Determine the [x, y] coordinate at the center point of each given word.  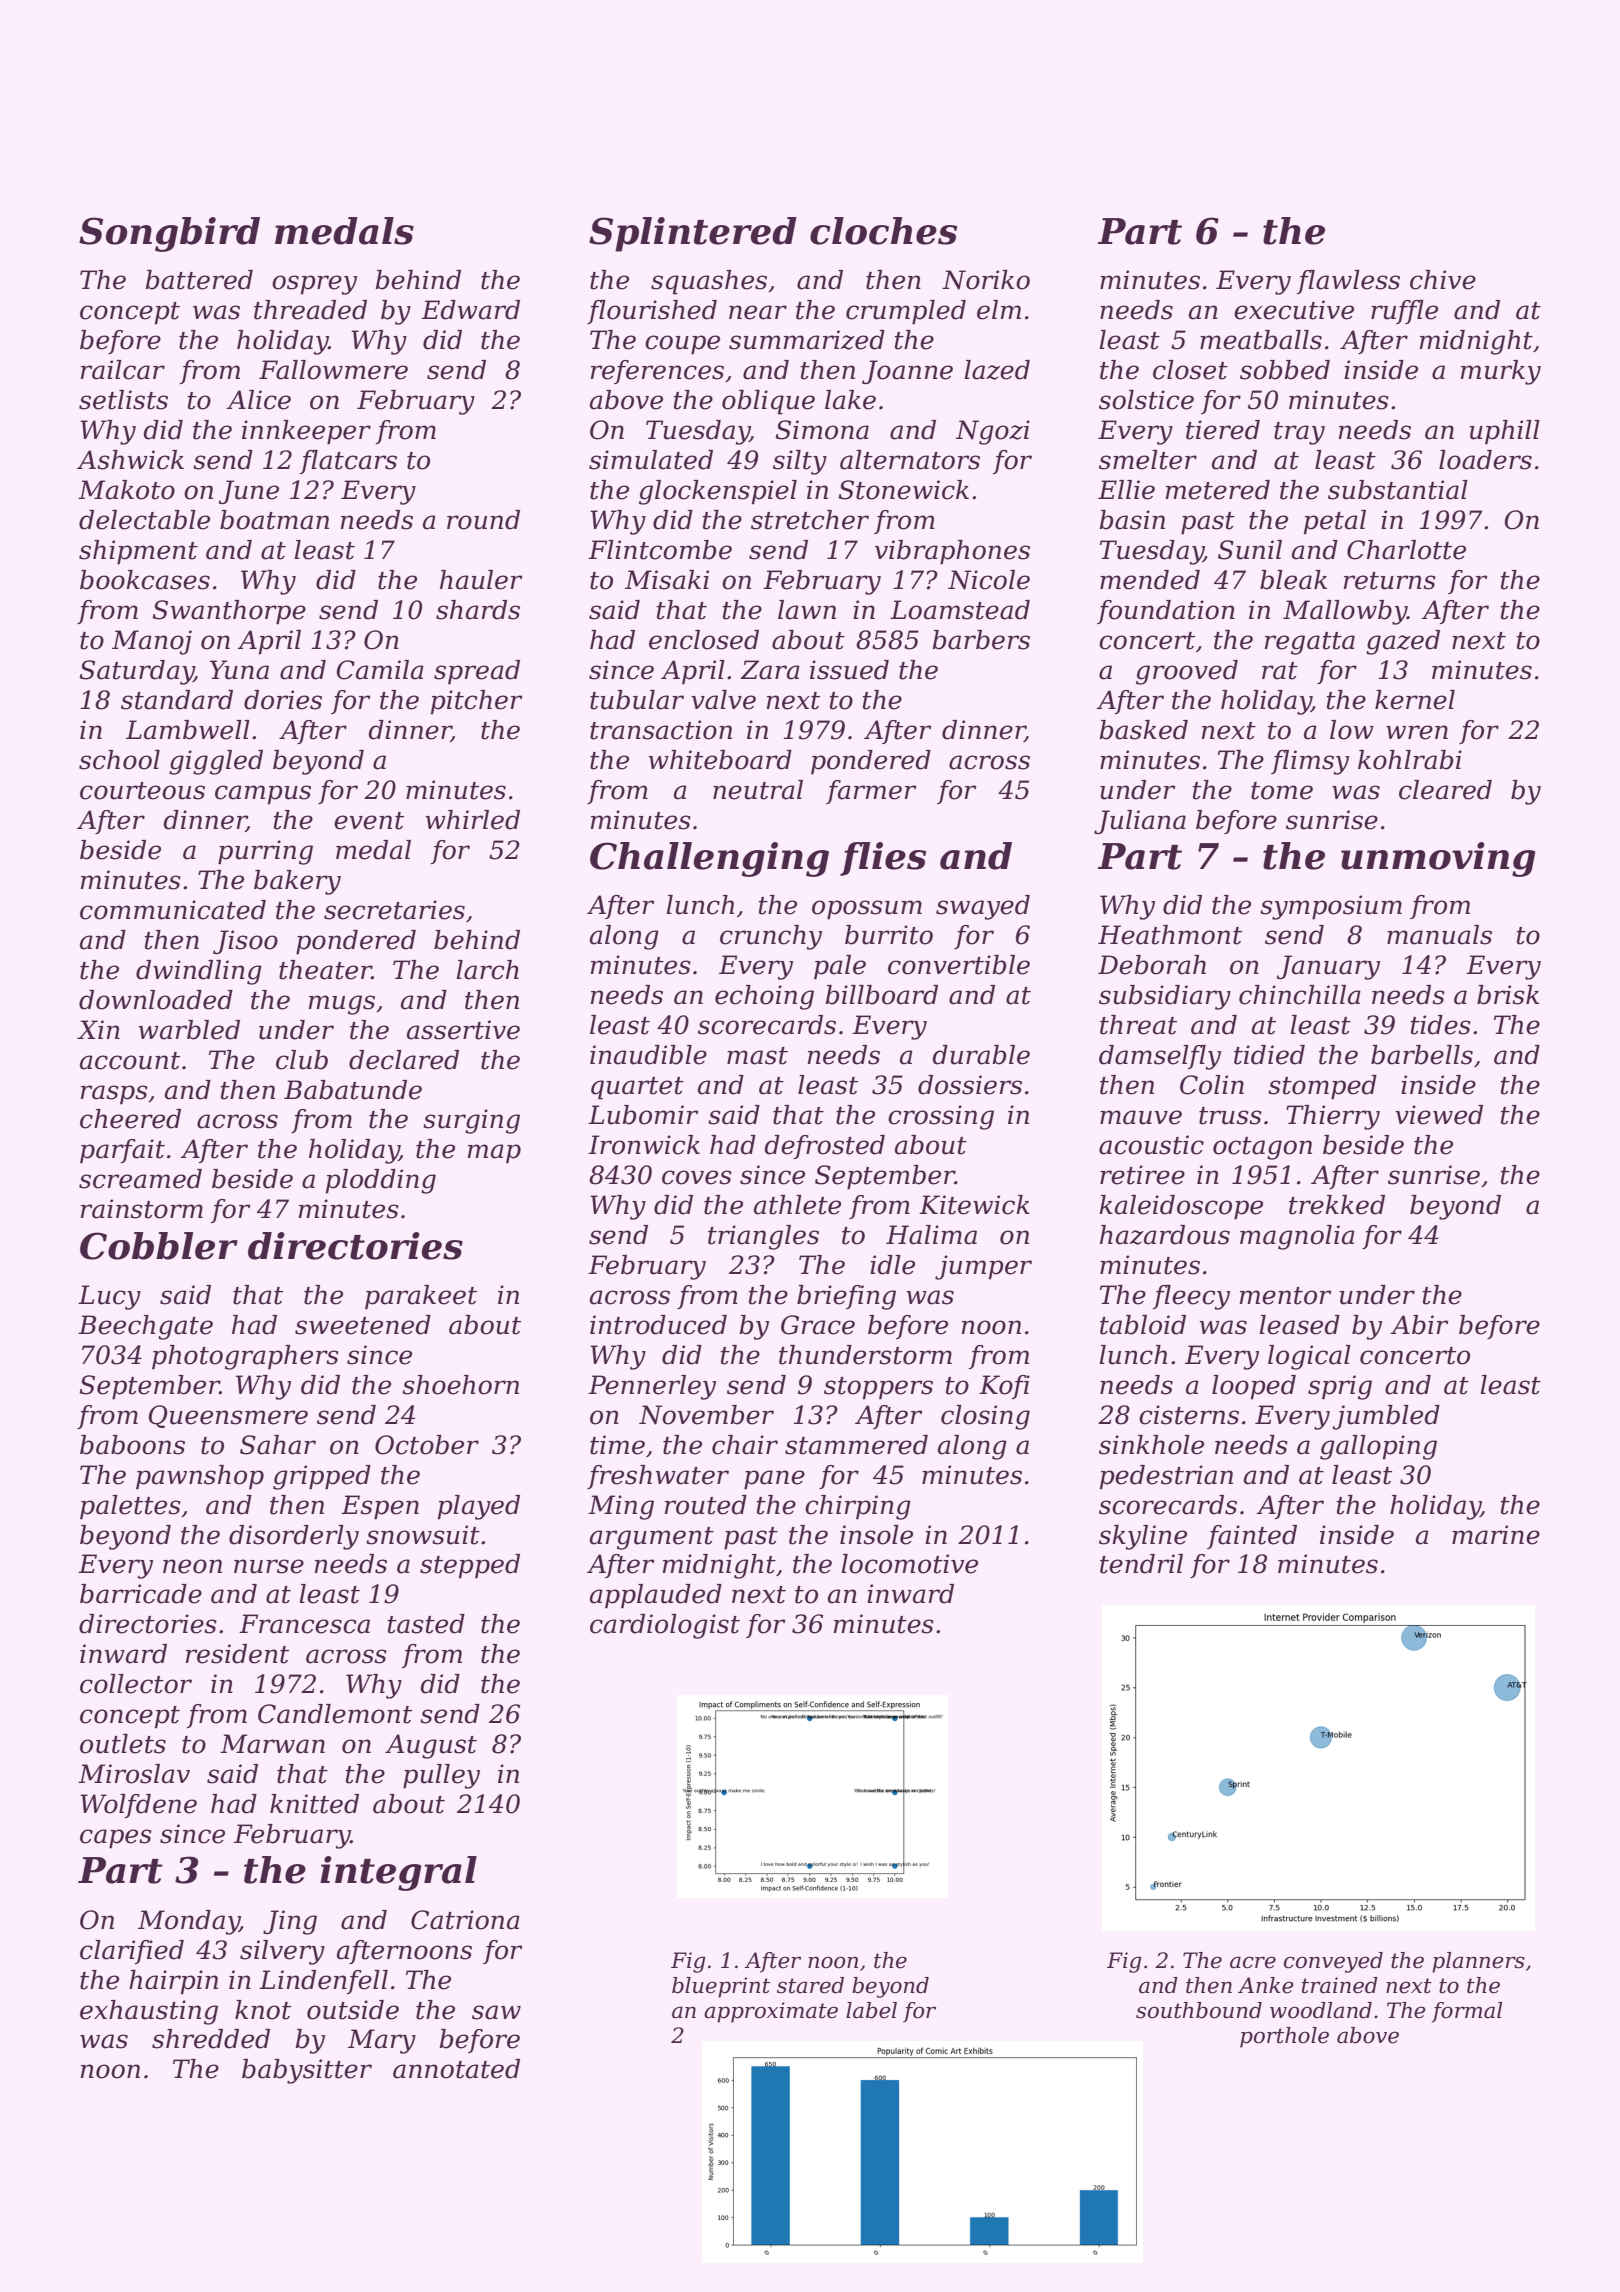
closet [1190, 370]
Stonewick [903, 490]
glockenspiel [718, 492]
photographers [245, 1357]
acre [1253, 1962]
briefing [846, 1297]
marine [1496, 1535]
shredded [211, 2039]
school [119, 760]
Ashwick [130, 460]
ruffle [1404, 312]
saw [496, 2012]
